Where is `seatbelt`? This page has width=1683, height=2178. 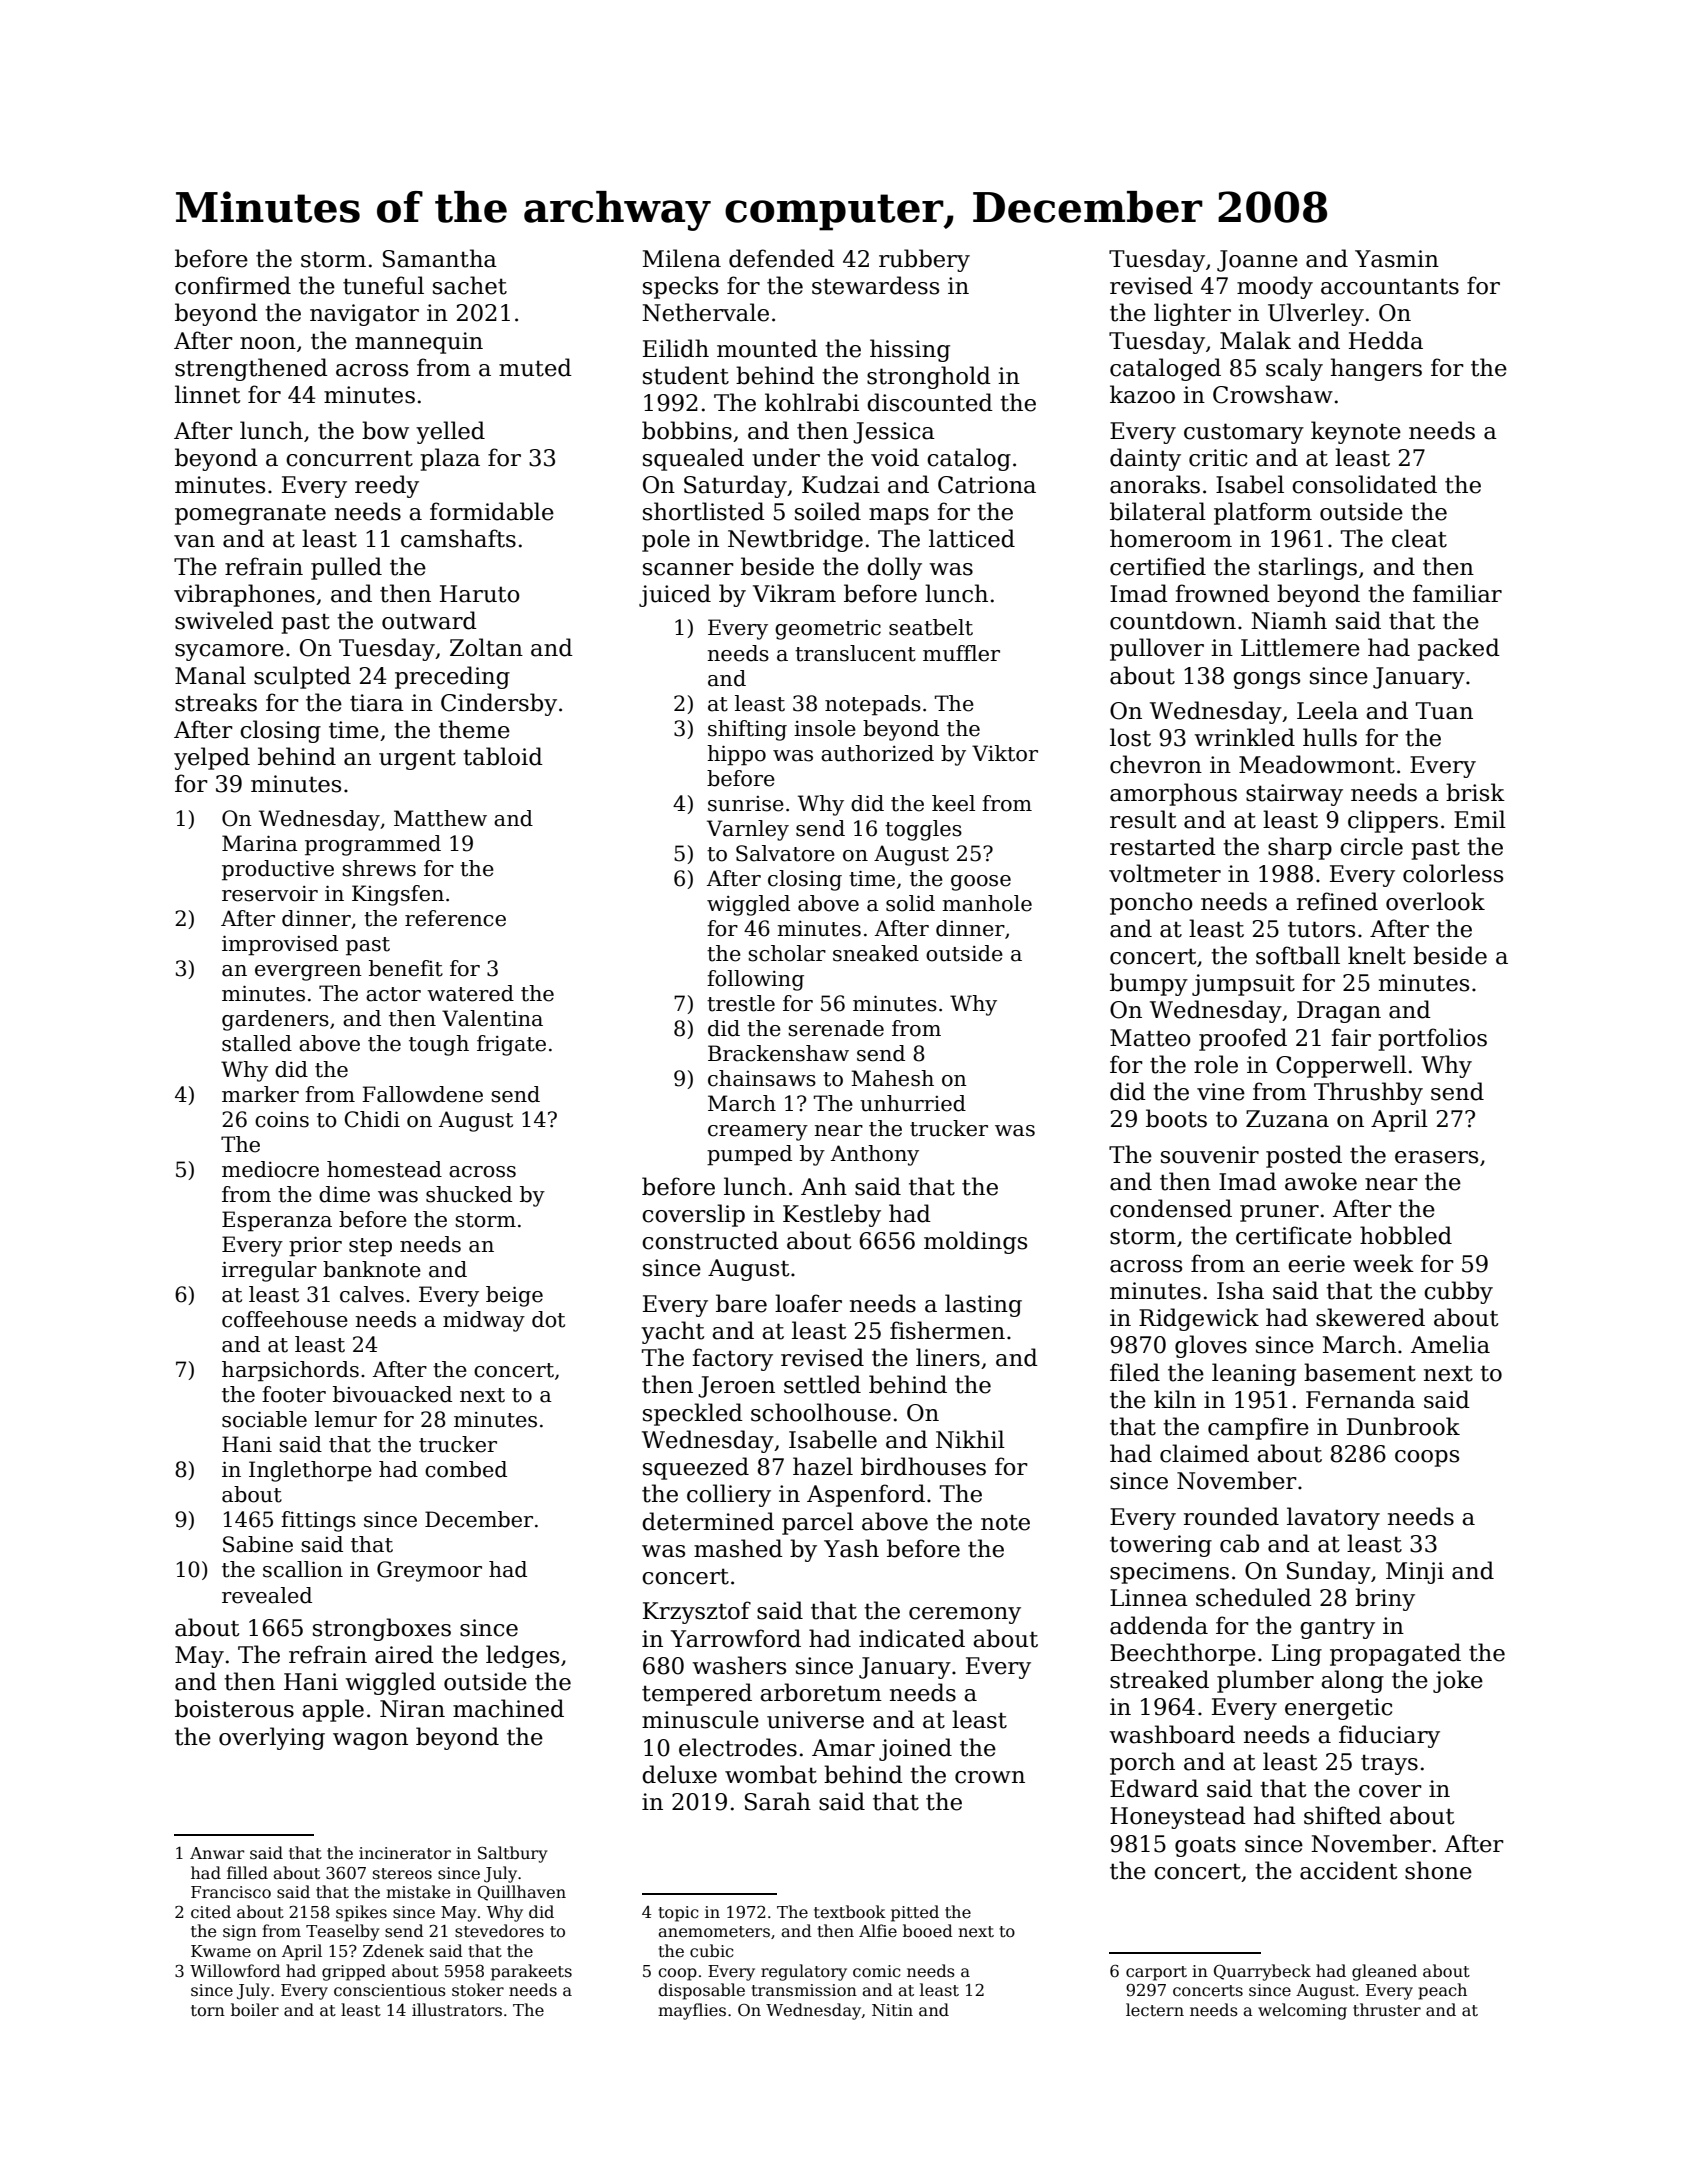 seatbelt is located at coordinates (931, 627).
